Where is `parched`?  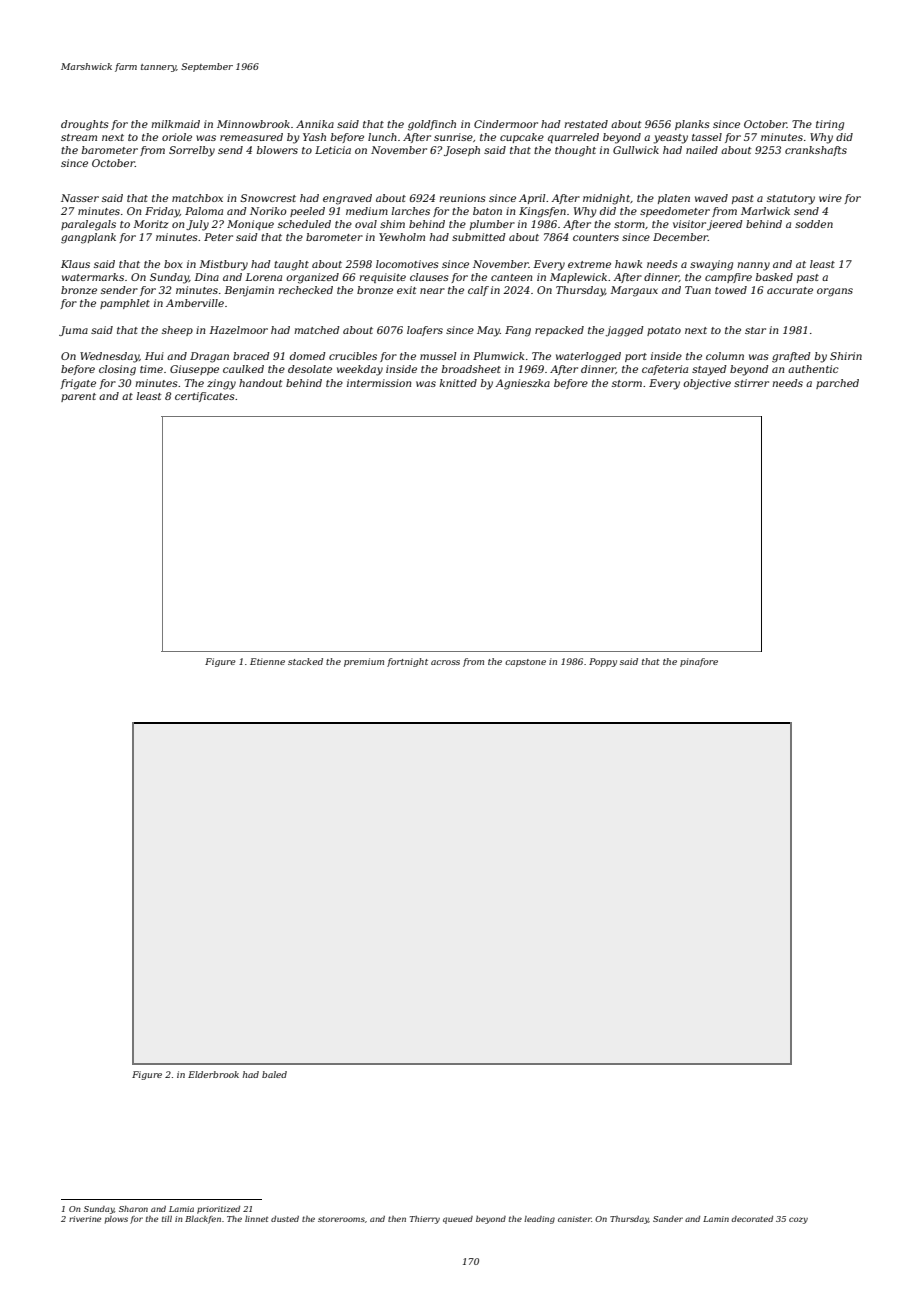
parched is located at coordinates (837, 384).
